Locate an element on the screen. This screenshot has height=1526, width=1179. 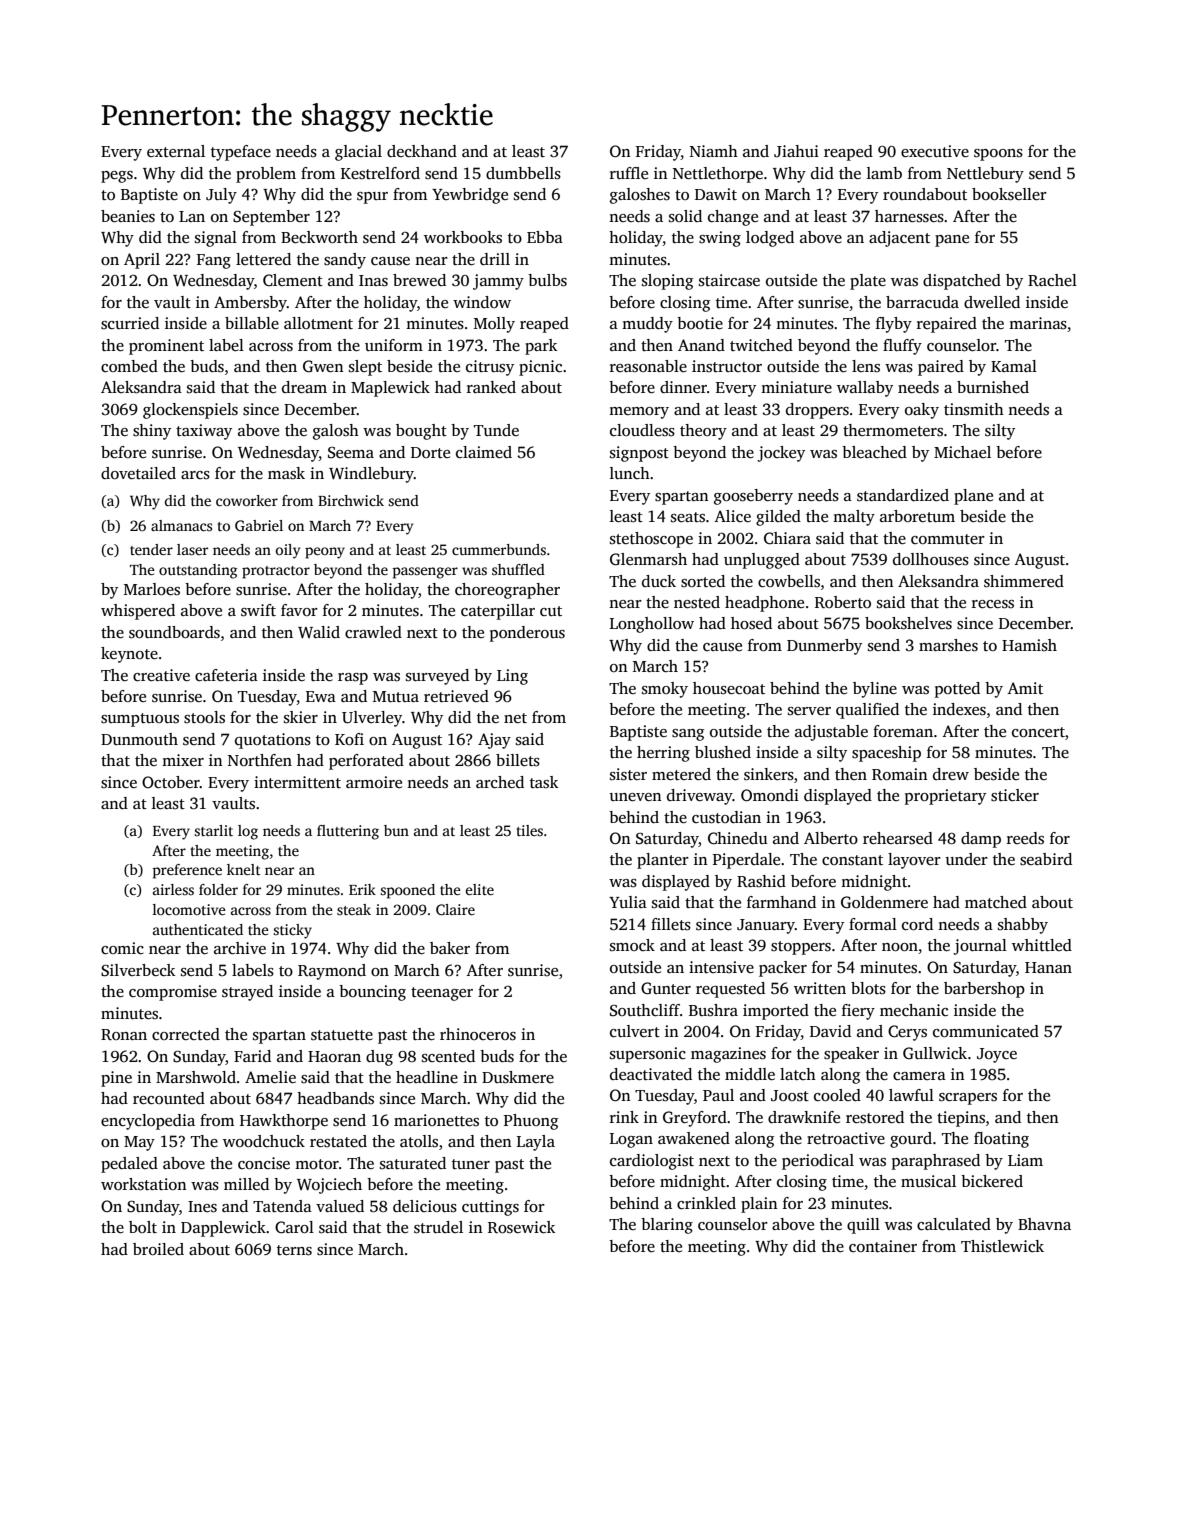
Duskmere is located at coordinates (518, 1077).
